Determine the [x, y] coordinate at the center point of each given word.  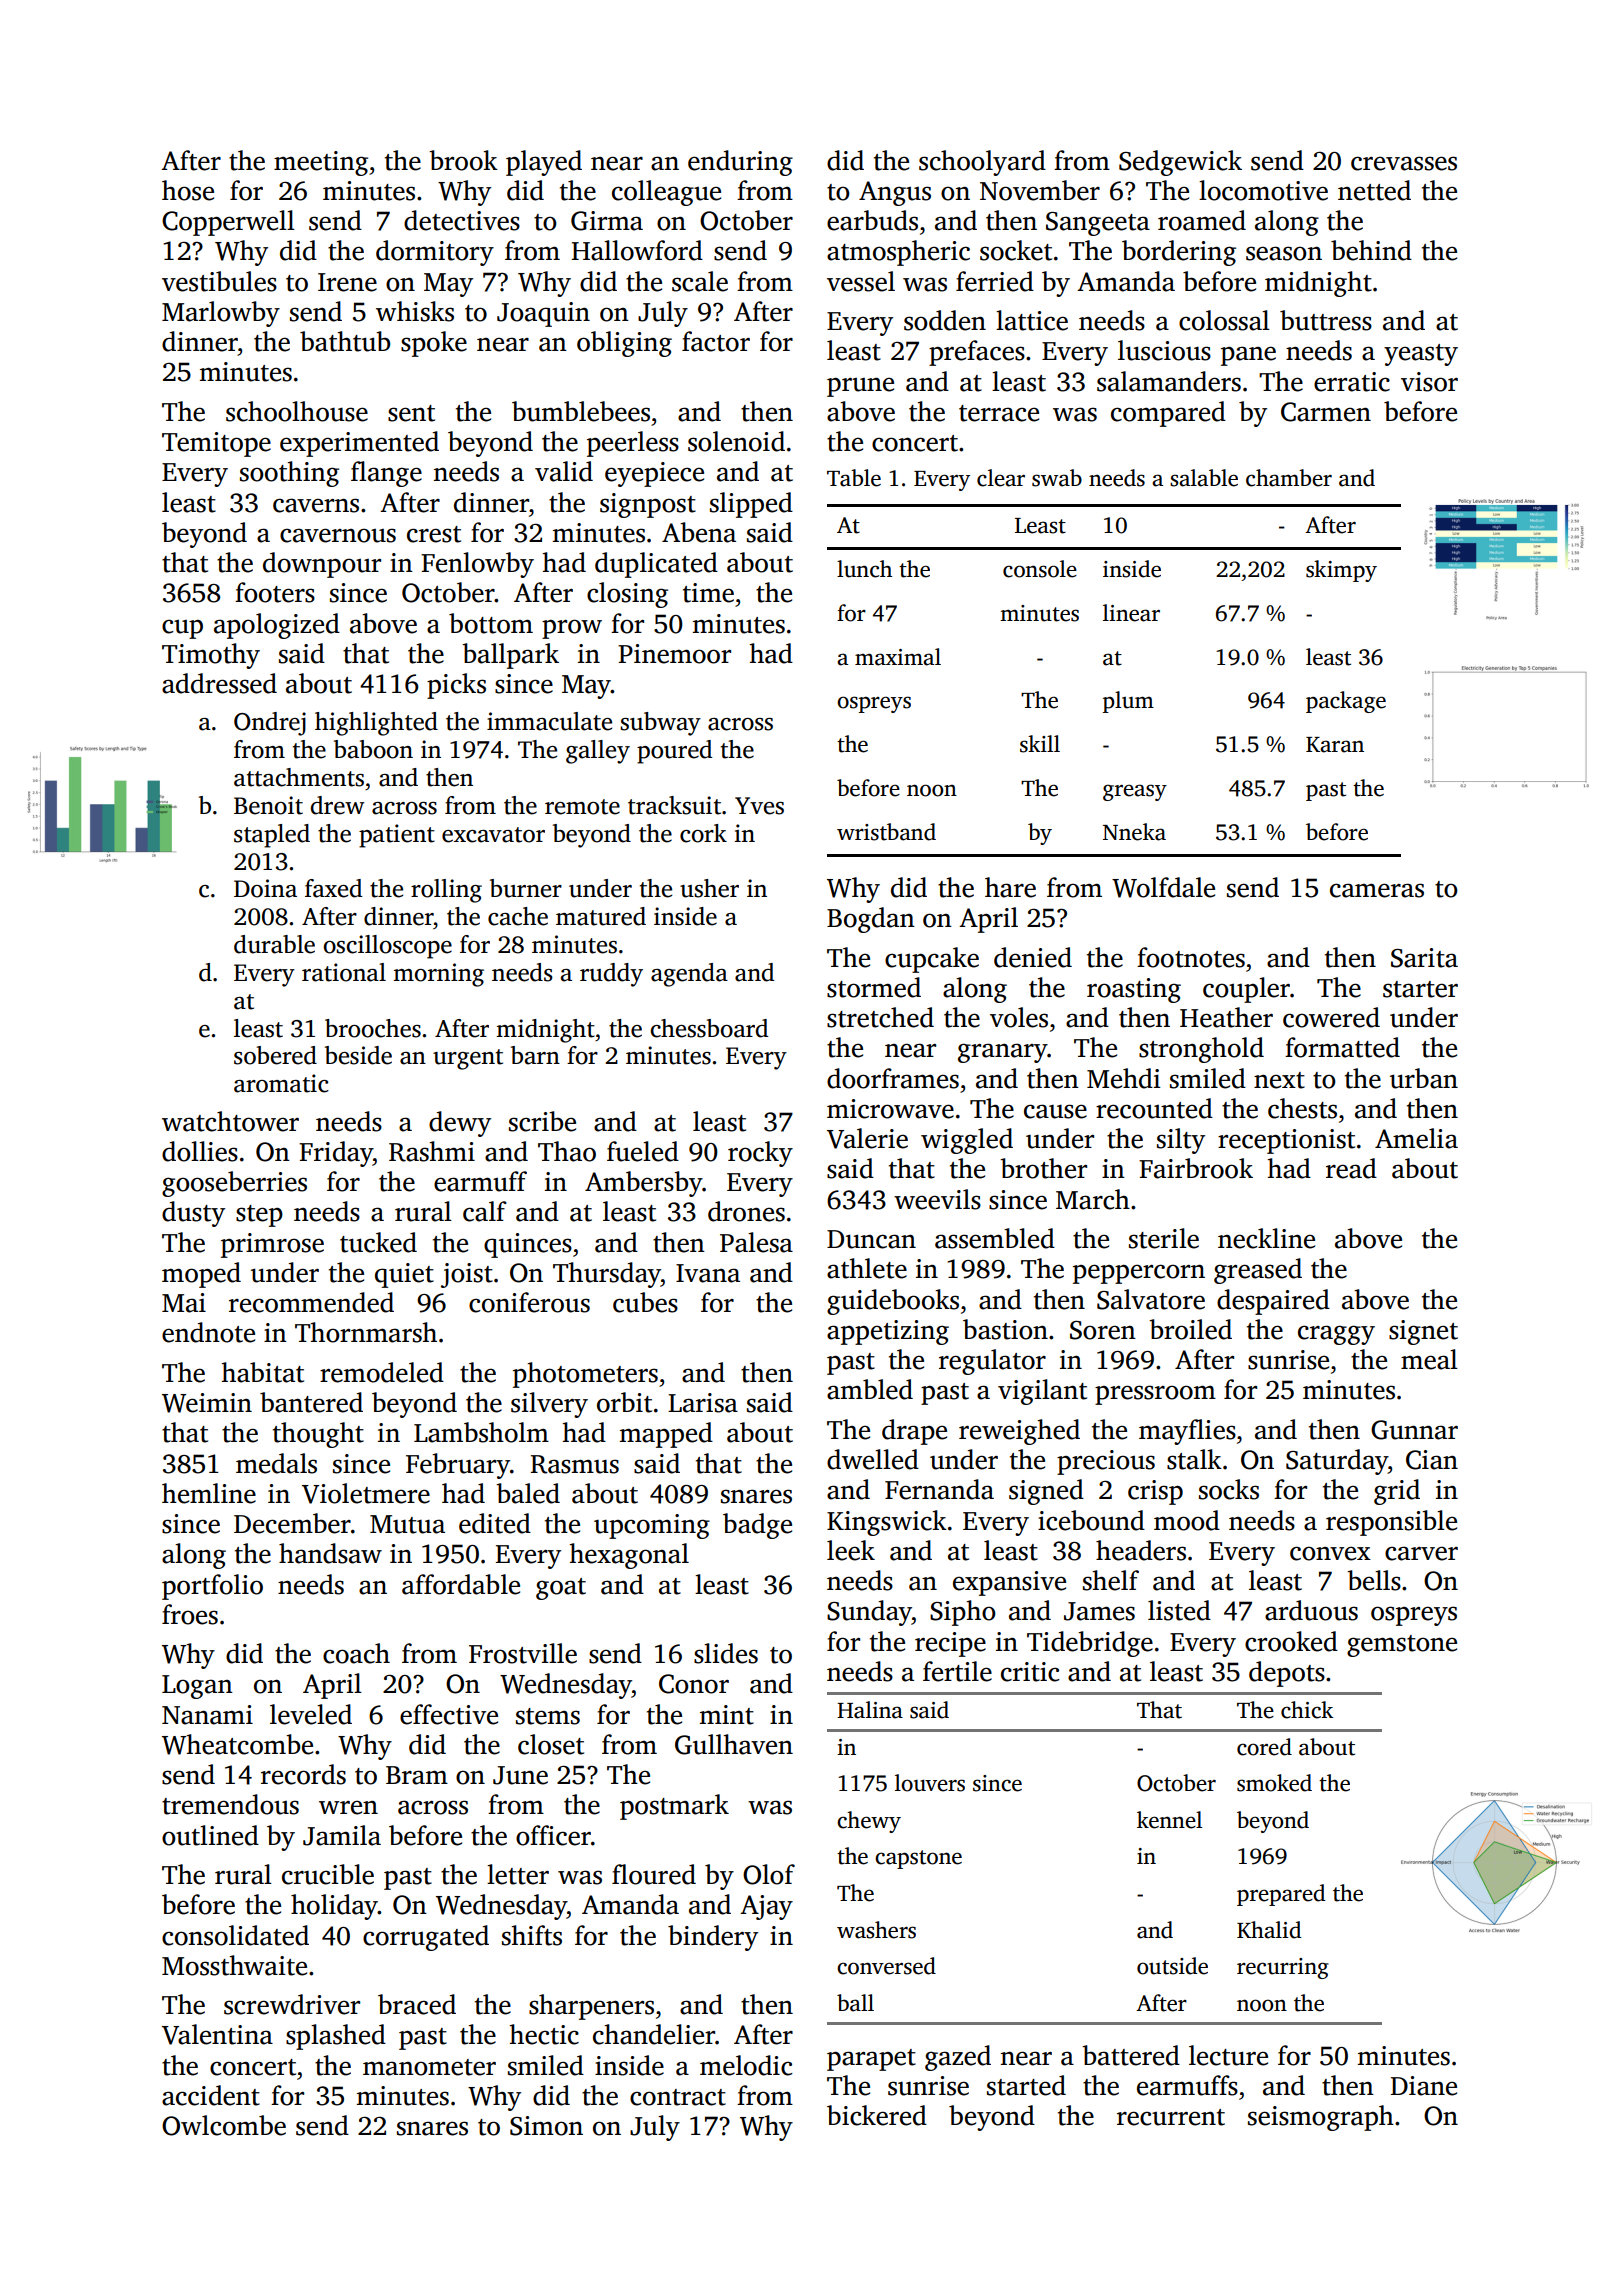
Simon [546, 2126]
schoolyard [982, 163]
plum [1128, 702]
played [544, 163]
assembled [995, 1238]
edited [495, 1523]
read [1351, 1168]
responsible [1391, 1523]
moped [201, 1275]
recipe [950, 1644]
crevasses [1404, 163]
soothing [289, 474]
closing [627, 595]
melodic [746, 2065]
